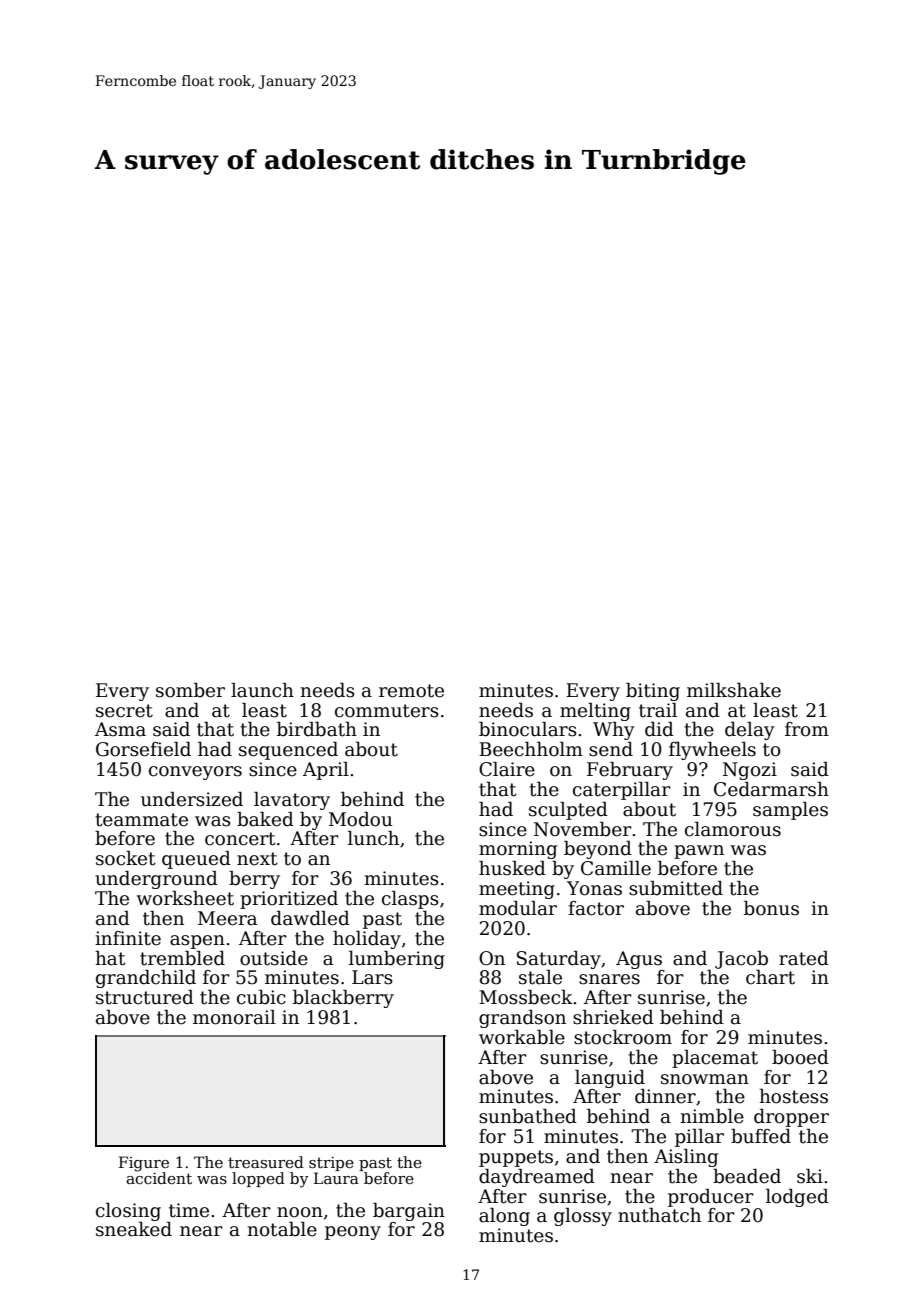  What do you see at coordinates (134, 1229) in the image?
I see `sneaked` at bounding box center [134, 1229].
